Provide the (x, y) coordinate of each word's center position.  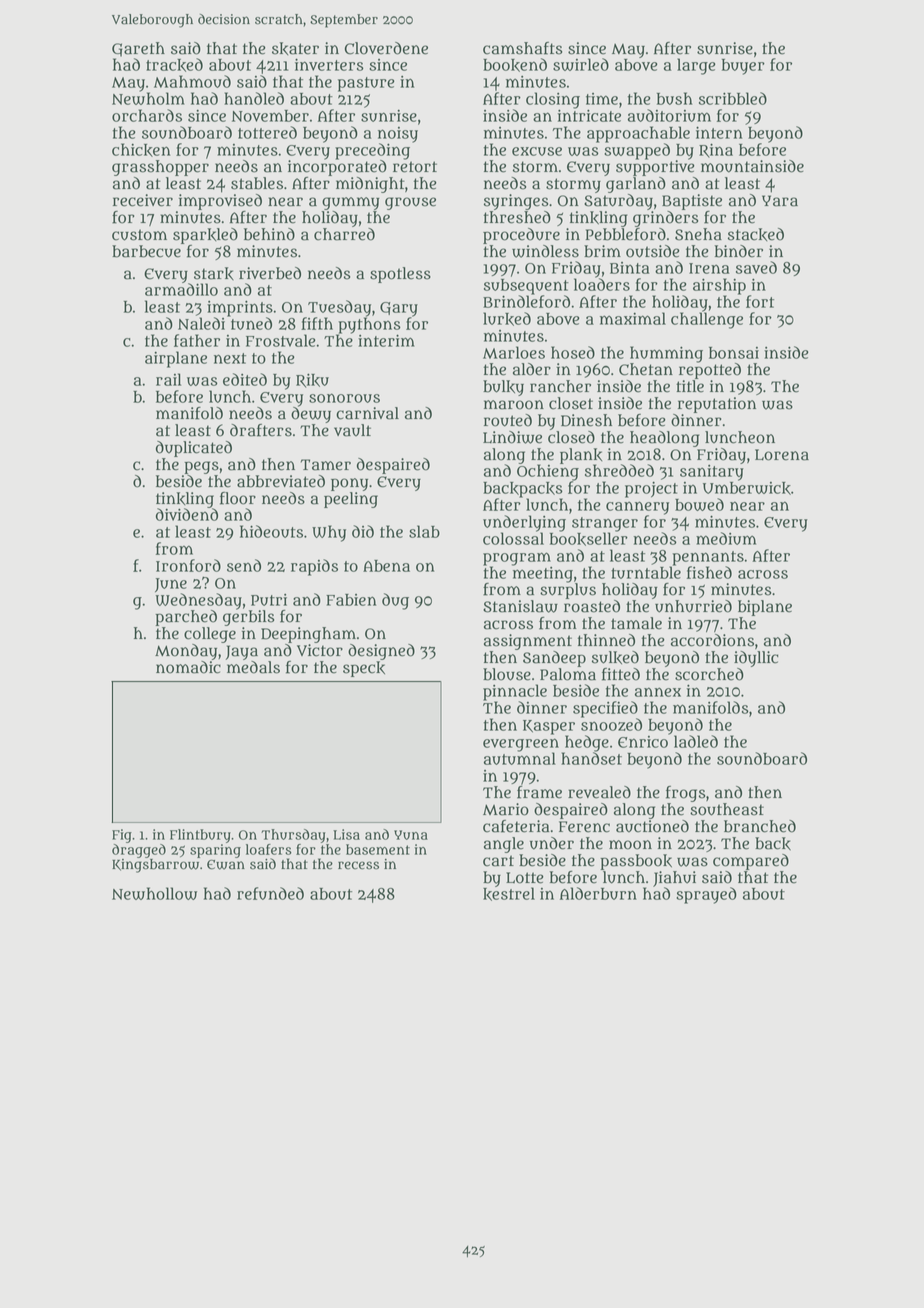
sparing (215, 851)
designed (381, 652)
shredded (619, 470)
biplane (765, 608)
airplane (176, 359)
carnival (367, 413)
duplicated (194, 449)
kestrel (509, 894)
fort (760, 301)
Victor (320, 650)
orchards (147, 115)
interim (386, 341)
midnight (370, 185)
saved (756, 267)
